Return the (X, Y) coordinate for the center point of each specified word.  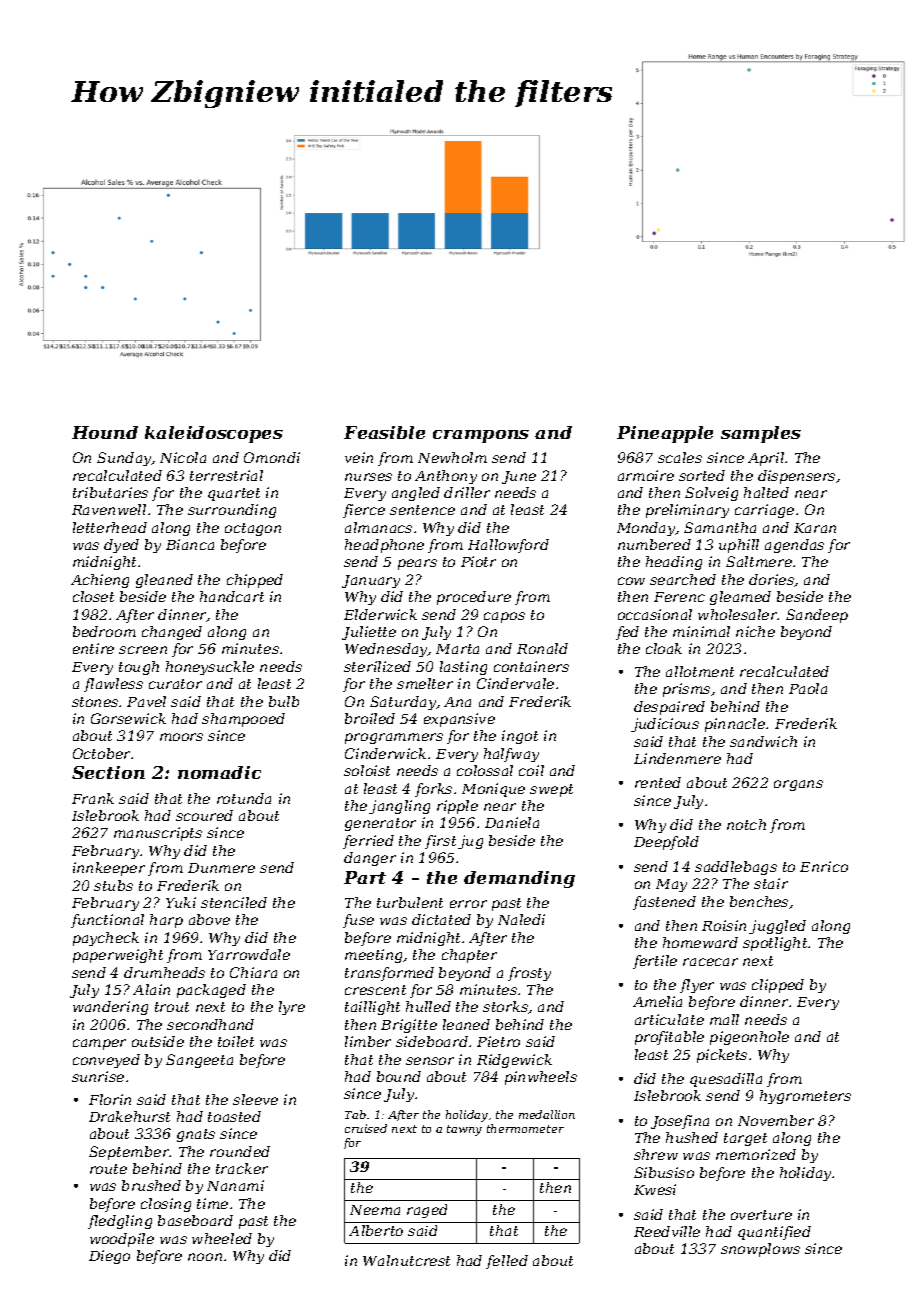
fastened (664, 903)
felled (507, 1262)
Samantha (720, 527)
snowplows (760, 1250)
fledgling (120, 1222)
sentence (422, 510)
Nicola (183, 457)
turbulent (410, 902)
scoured (204, 815)
